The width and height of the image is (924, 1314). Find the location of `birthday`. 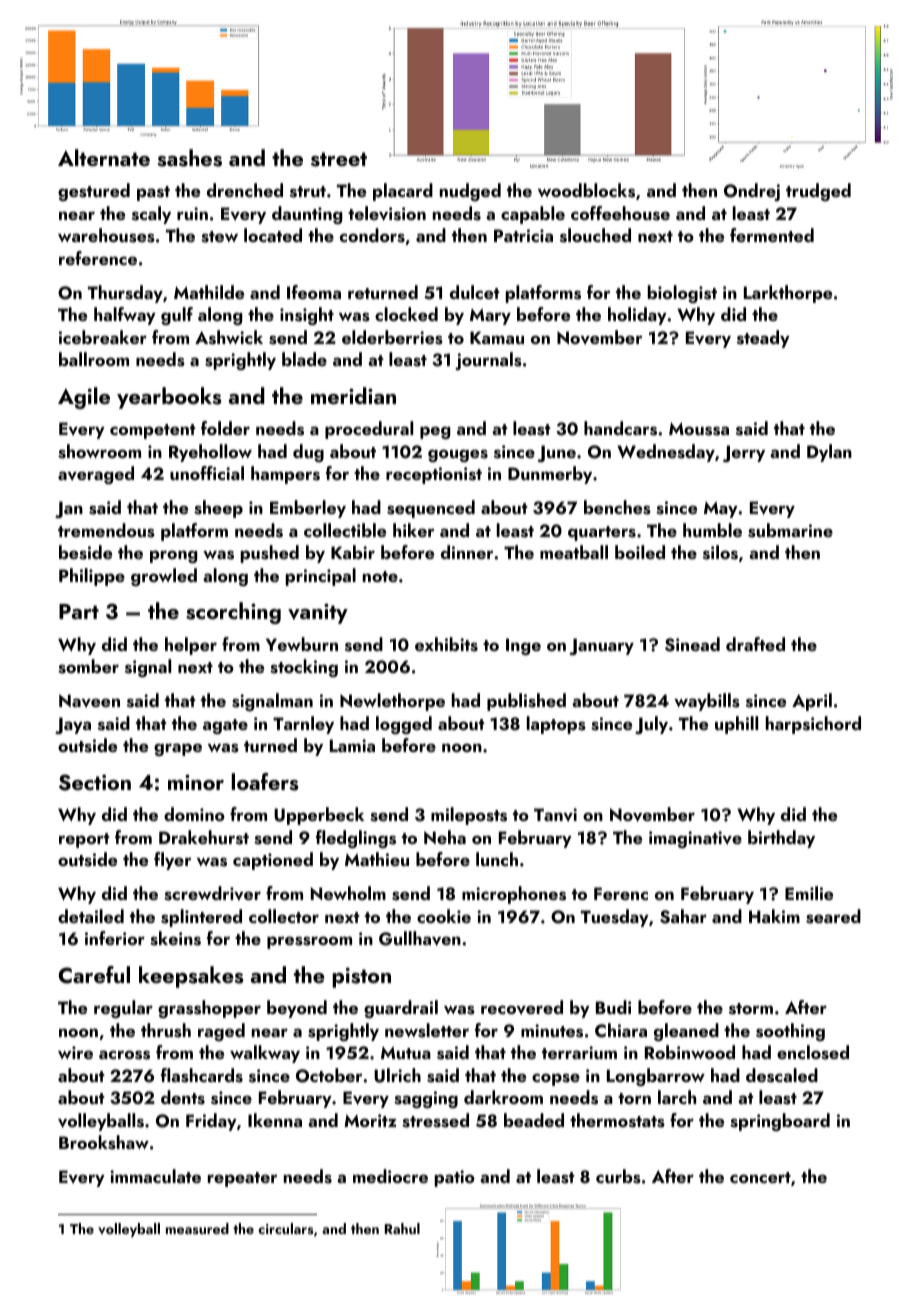

birthday is located at coordinates (781, 839).
